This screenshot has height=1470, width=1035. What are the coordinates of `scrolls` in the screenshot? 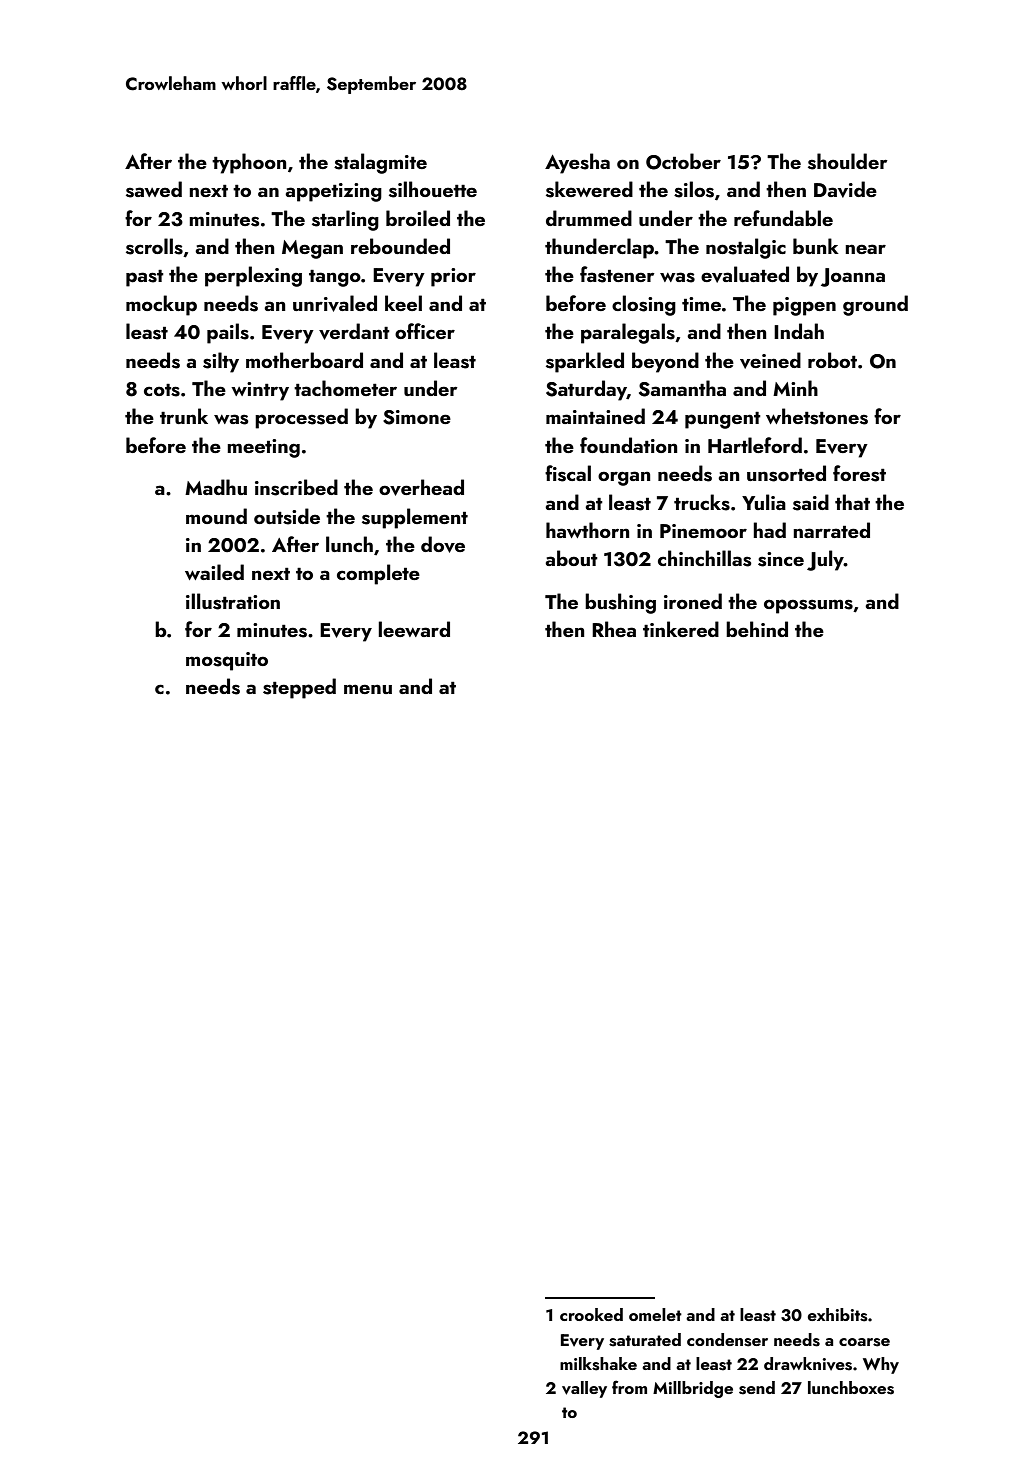 It's located at (154, 246).
